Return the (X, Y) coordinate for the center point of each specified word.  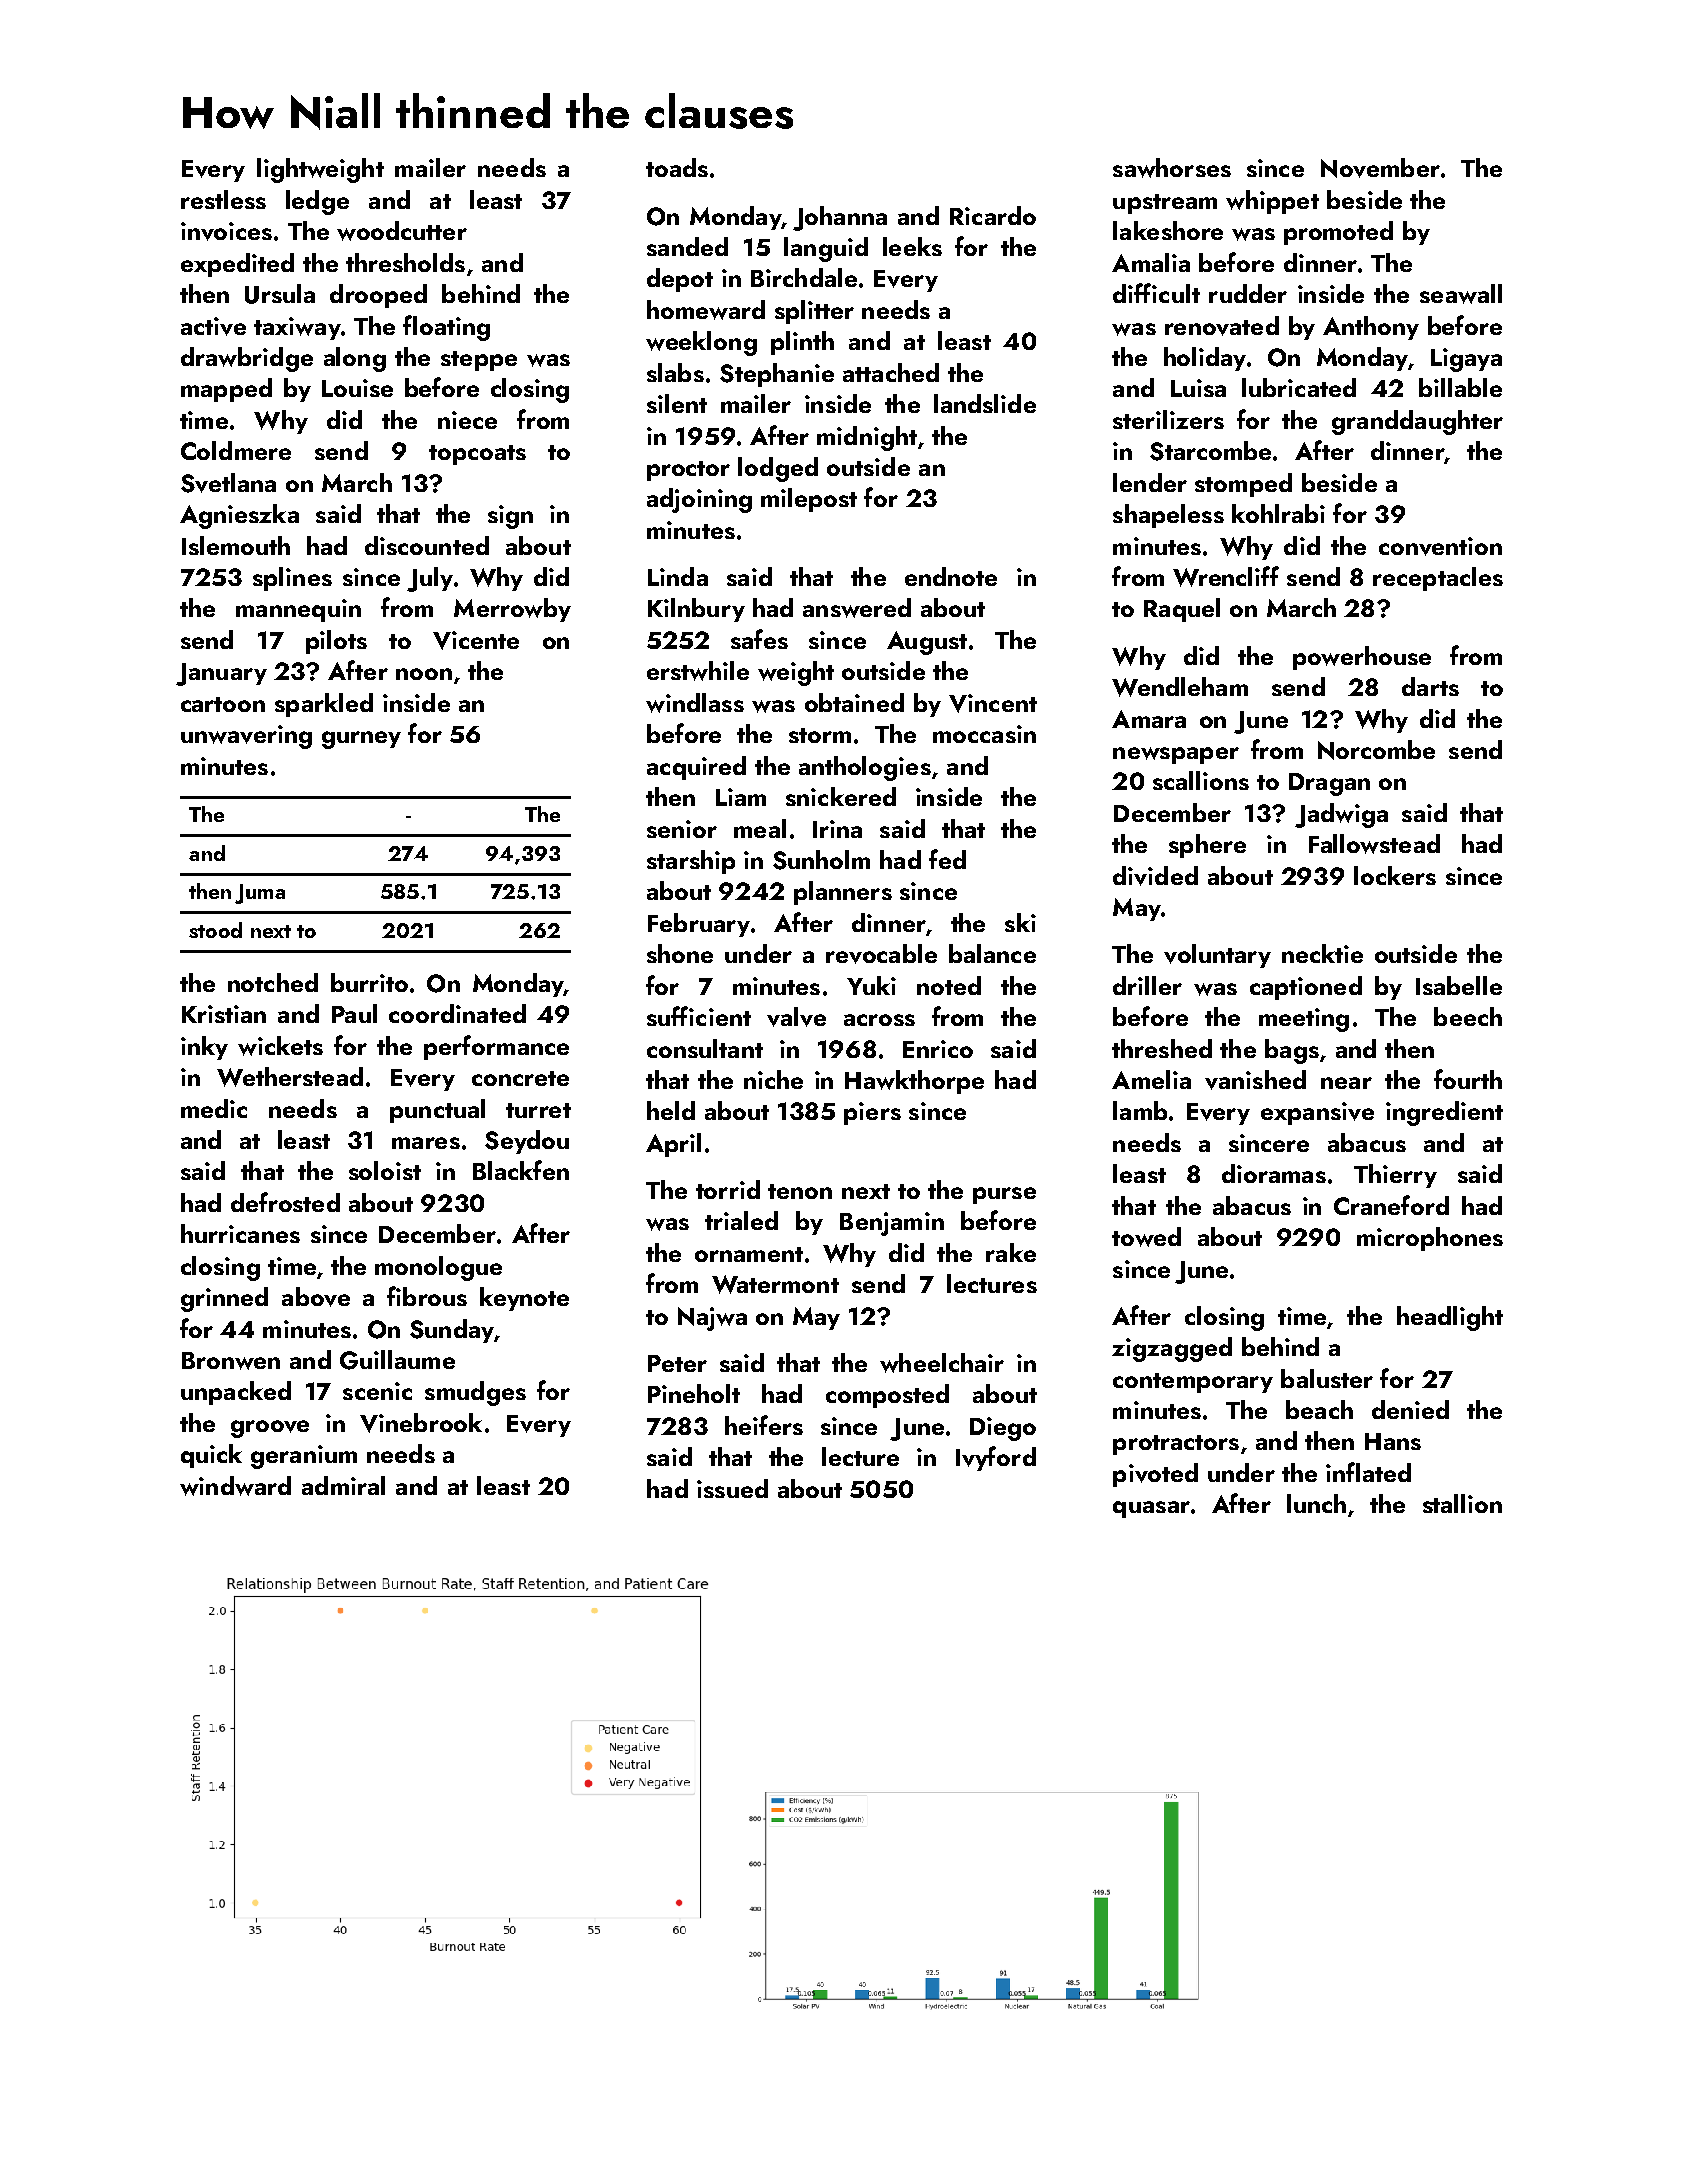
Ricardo (993, 215)
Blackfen (521, 1170)
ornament (749, 1254)
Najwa (712, 1319)
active (213, 326)
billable (1460, 387)
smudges (475, 1393)
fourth (1468, 1079)
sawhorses (1172, 168)
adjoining (699, 500)
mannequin (298, 610)
